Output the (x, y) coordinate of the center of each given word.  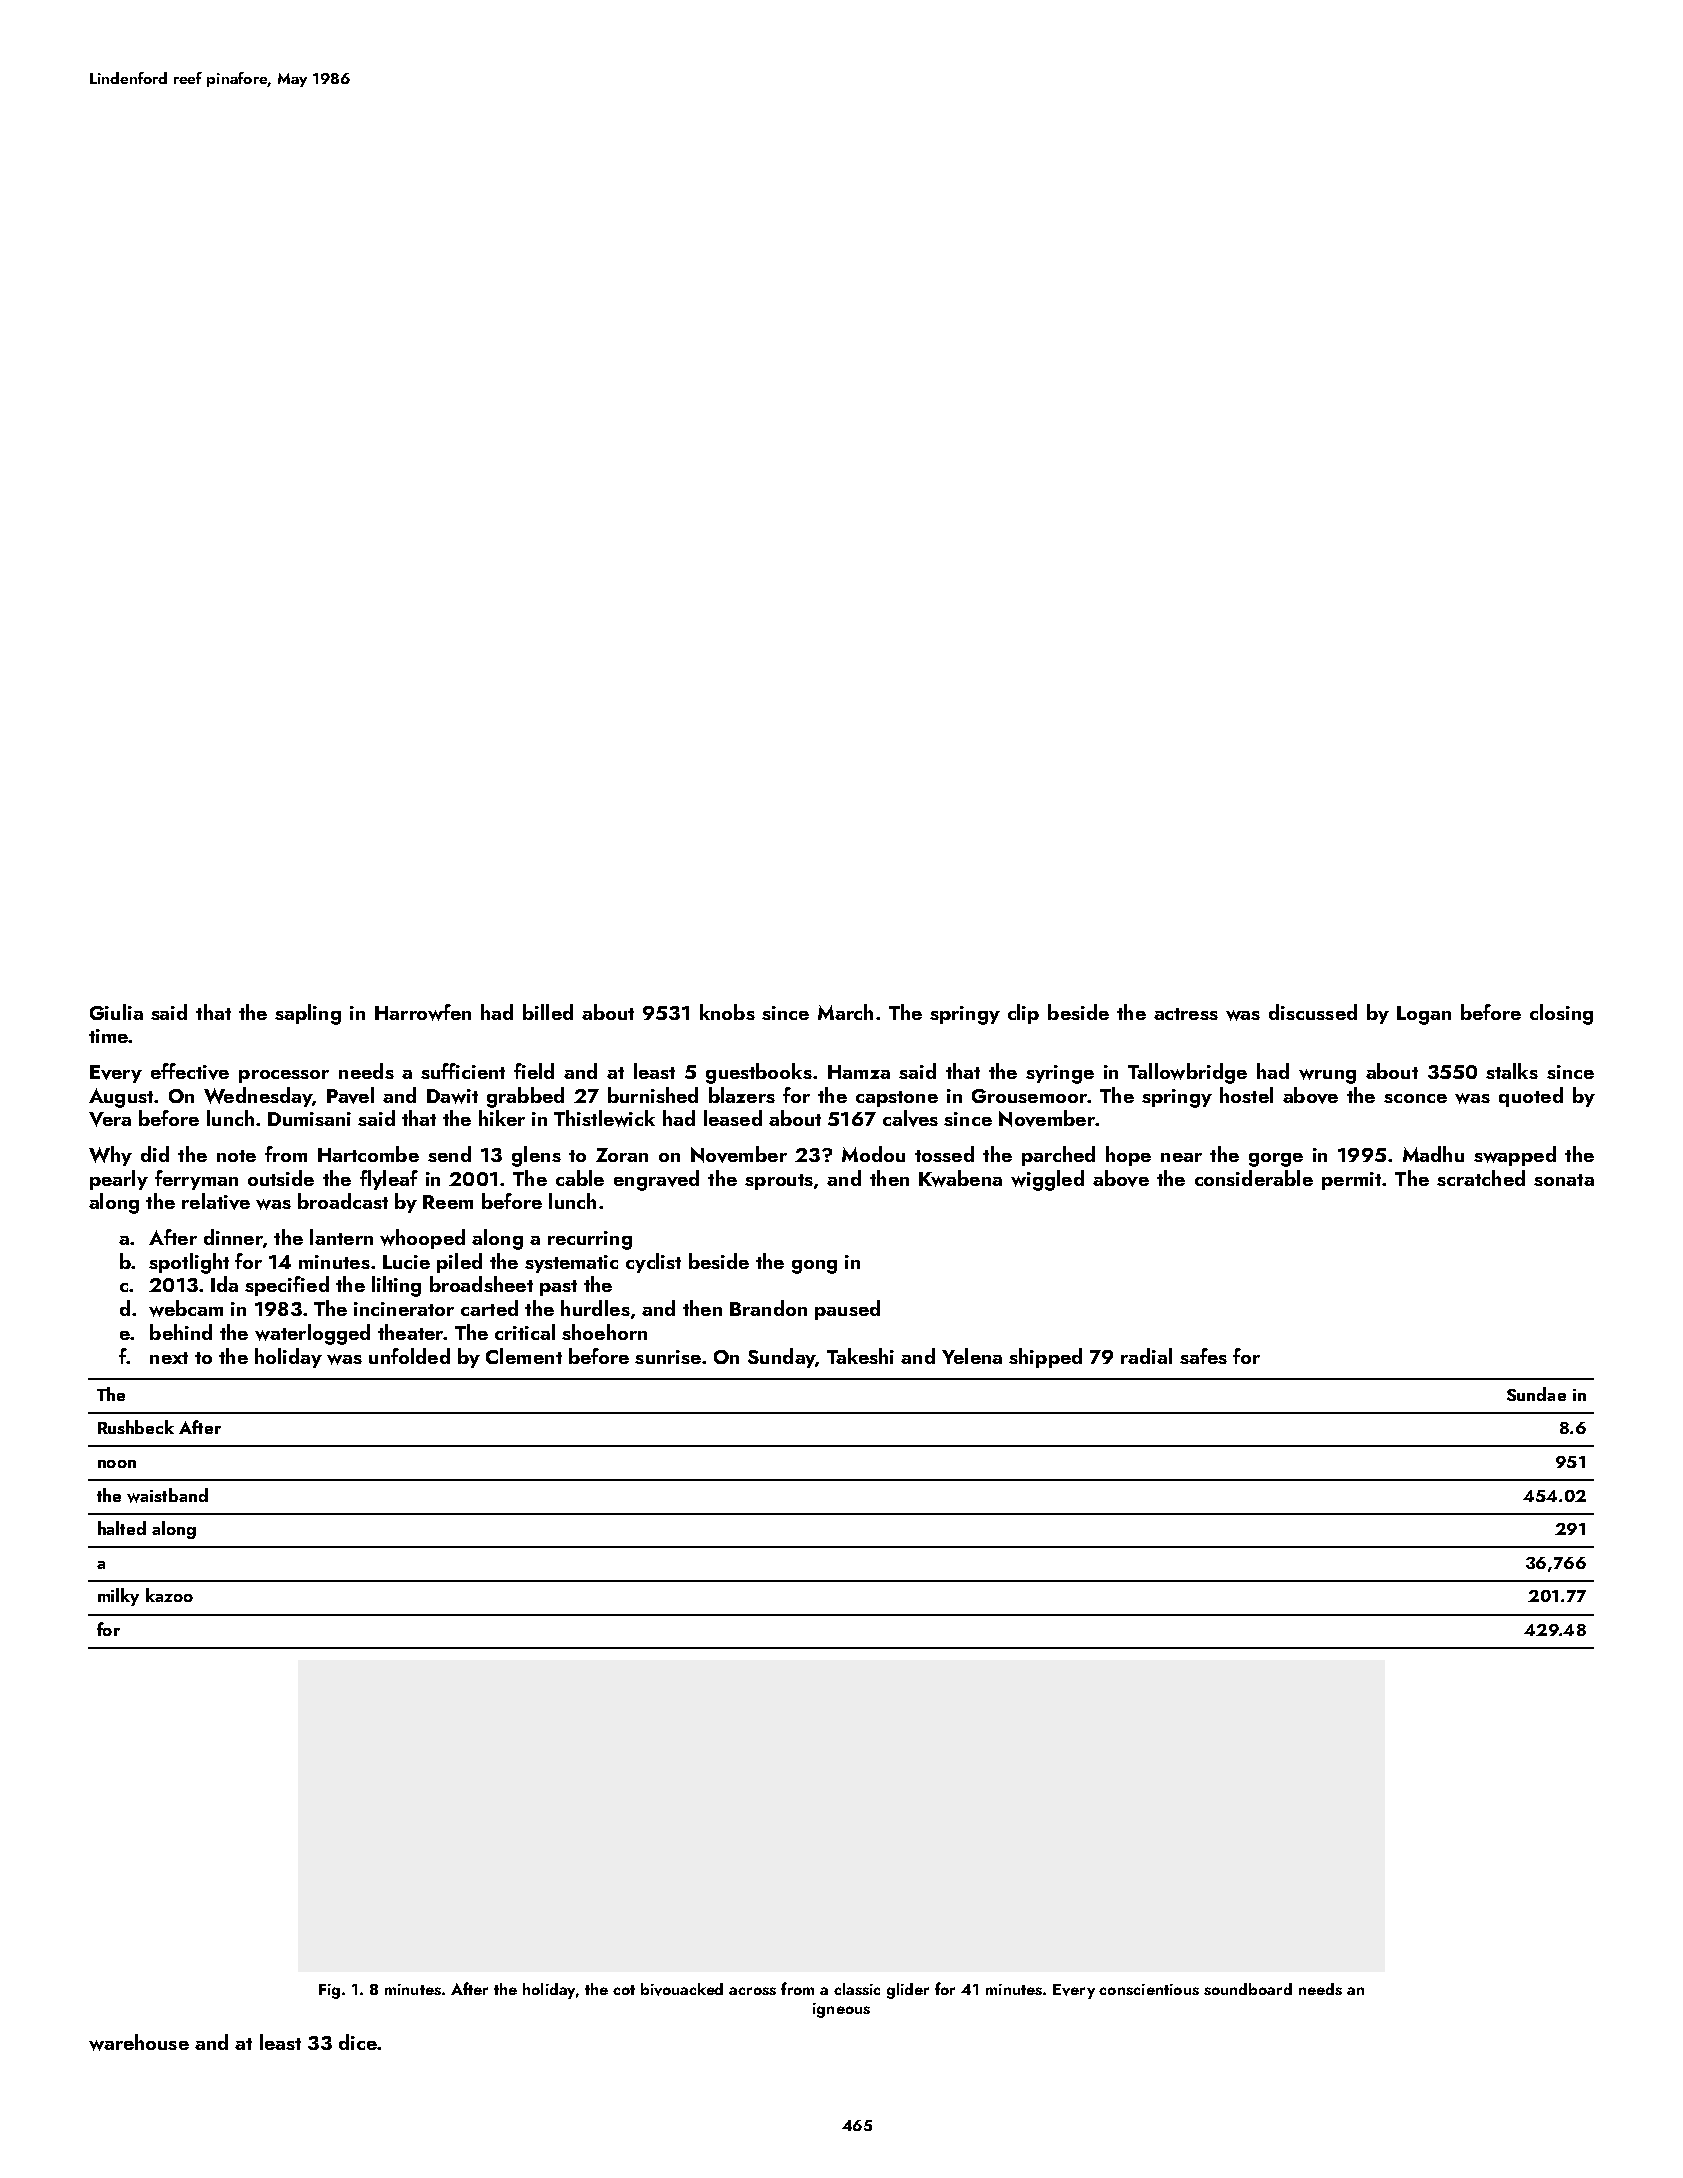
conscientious (1149, 1989)
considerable (1254, 1178)
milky (118, 1597)
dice (358, 2042)
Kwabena (960, 1178)
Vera (110, 1119)
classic (857, 1989)
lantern (341, 1237)
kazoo (169, 1595)
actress (1186, 1014)
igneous (841, 2010)
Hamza (859, 1072)
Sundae (1536, 1394)
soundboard (1248, 1989)
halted (122, 1528)
